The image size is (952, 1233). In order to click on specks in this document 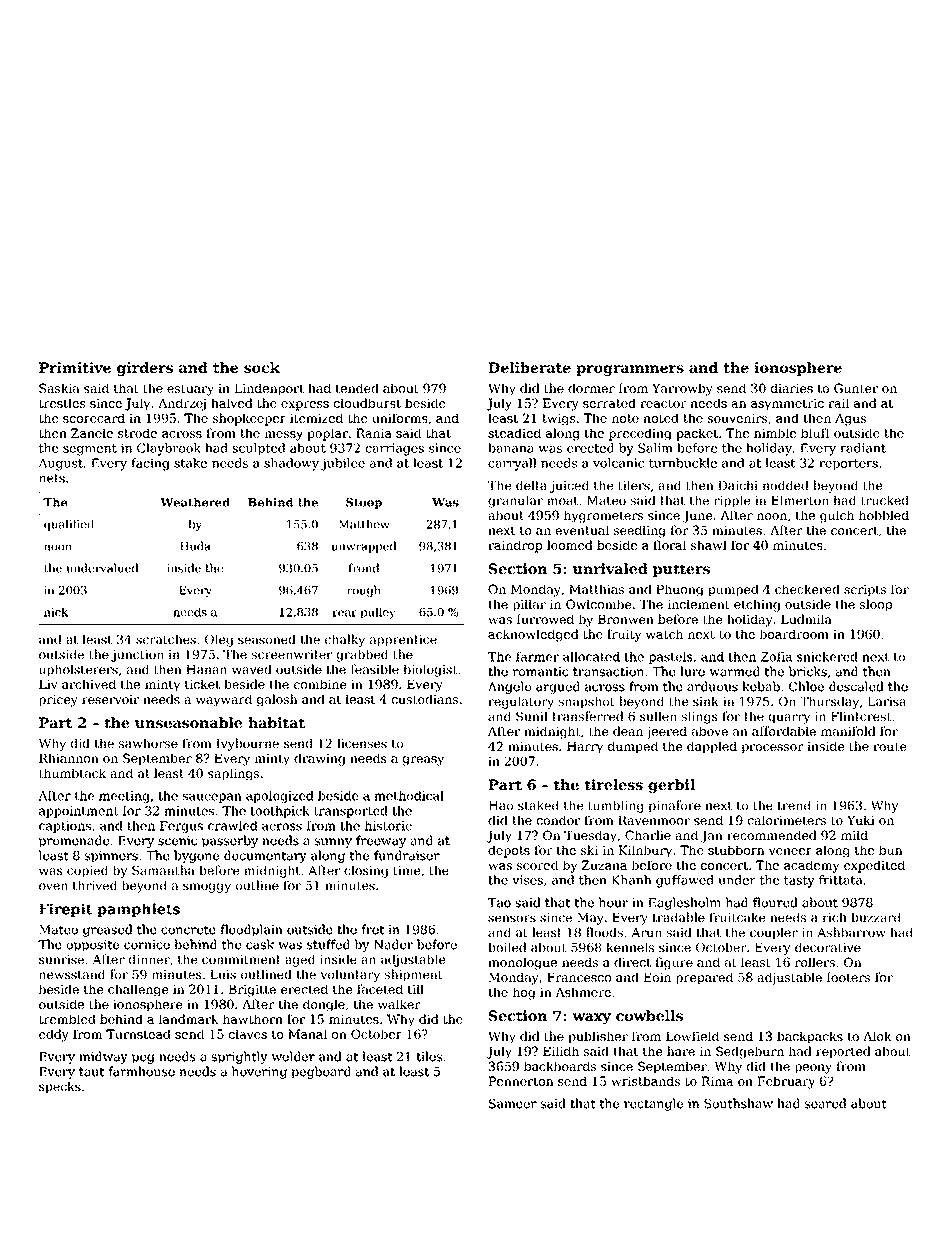, I will do `click(60, 1087)`.
